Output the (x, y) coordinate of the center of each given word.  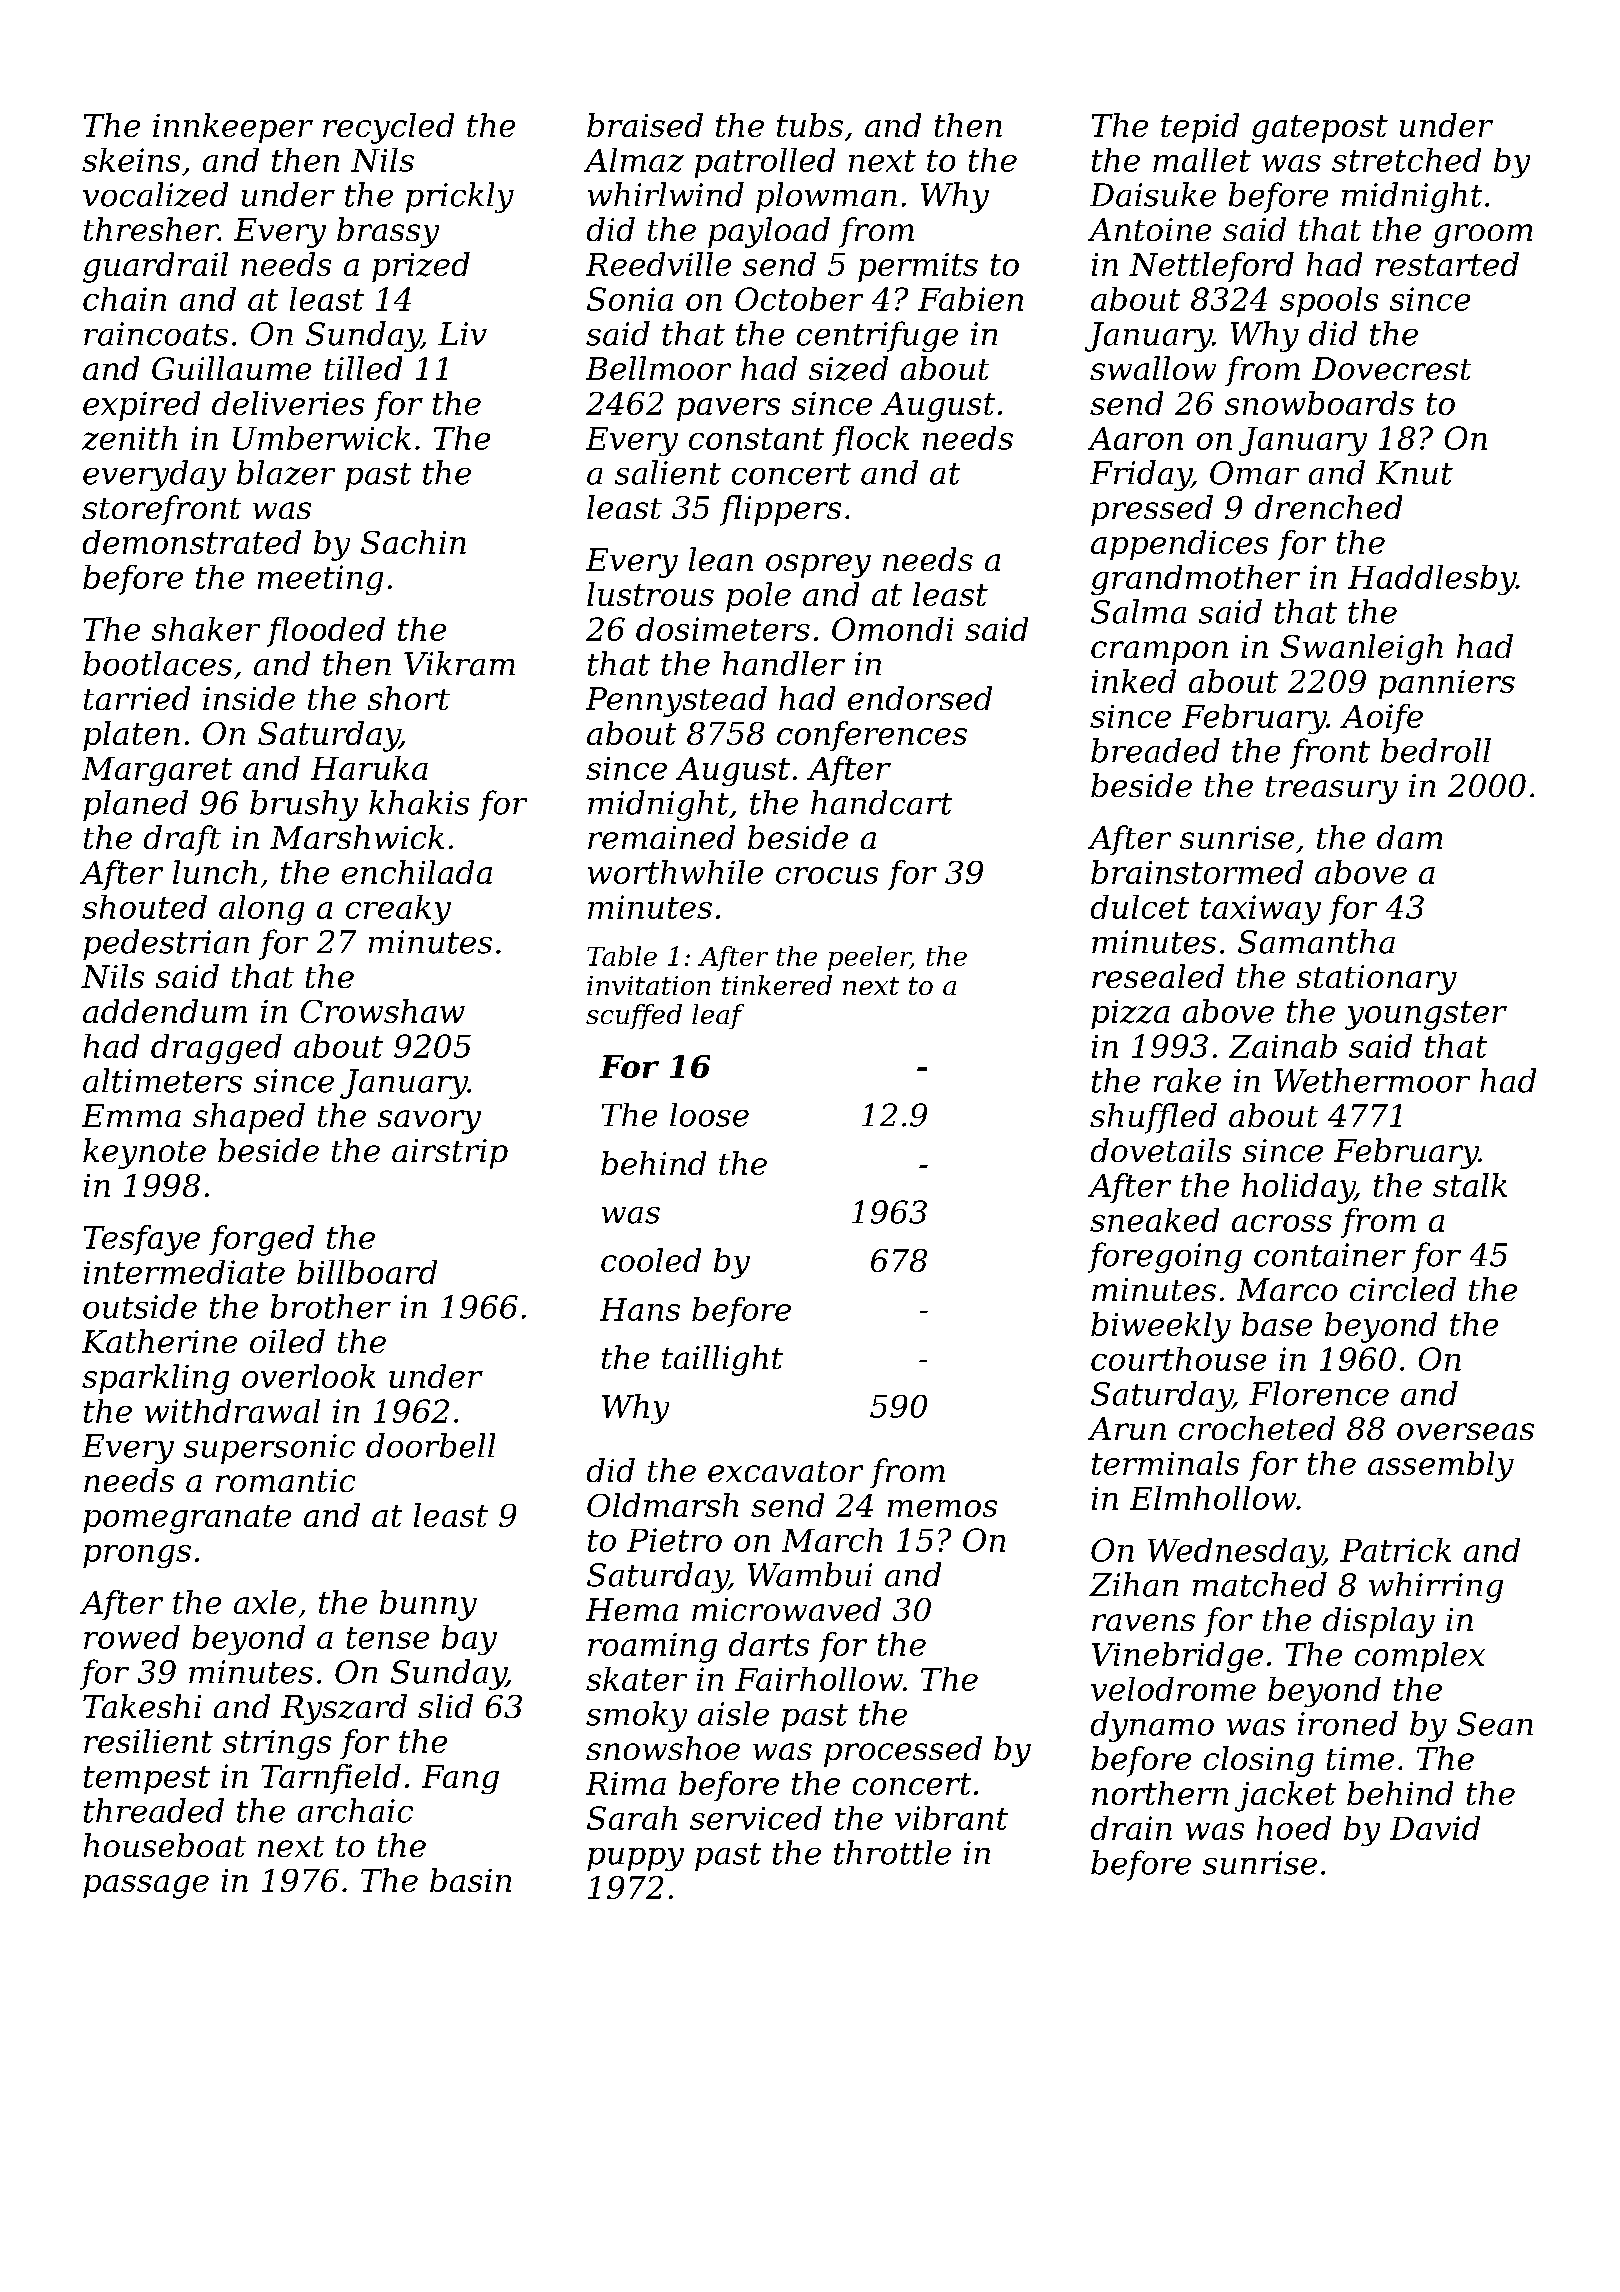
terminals (1165, 1463)
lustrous (650, 594)
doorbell (430, 1445)
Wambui (810, 1574)
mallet (1202, 160)
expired (141, 406)
